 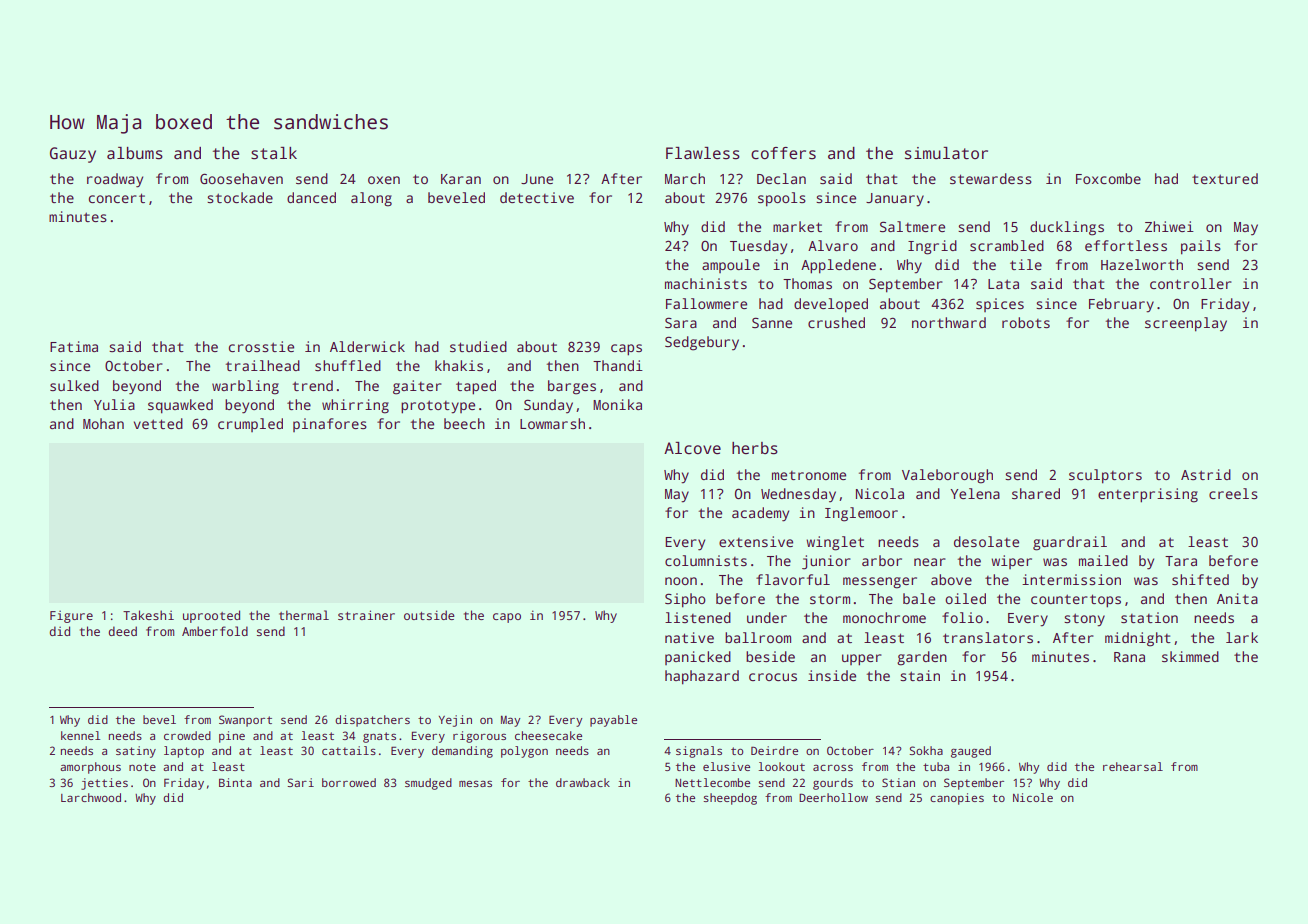 What do you see at coordinates (1191, 283) in the screenshot?
I see `controller` at bounding box center [1191, 283].
